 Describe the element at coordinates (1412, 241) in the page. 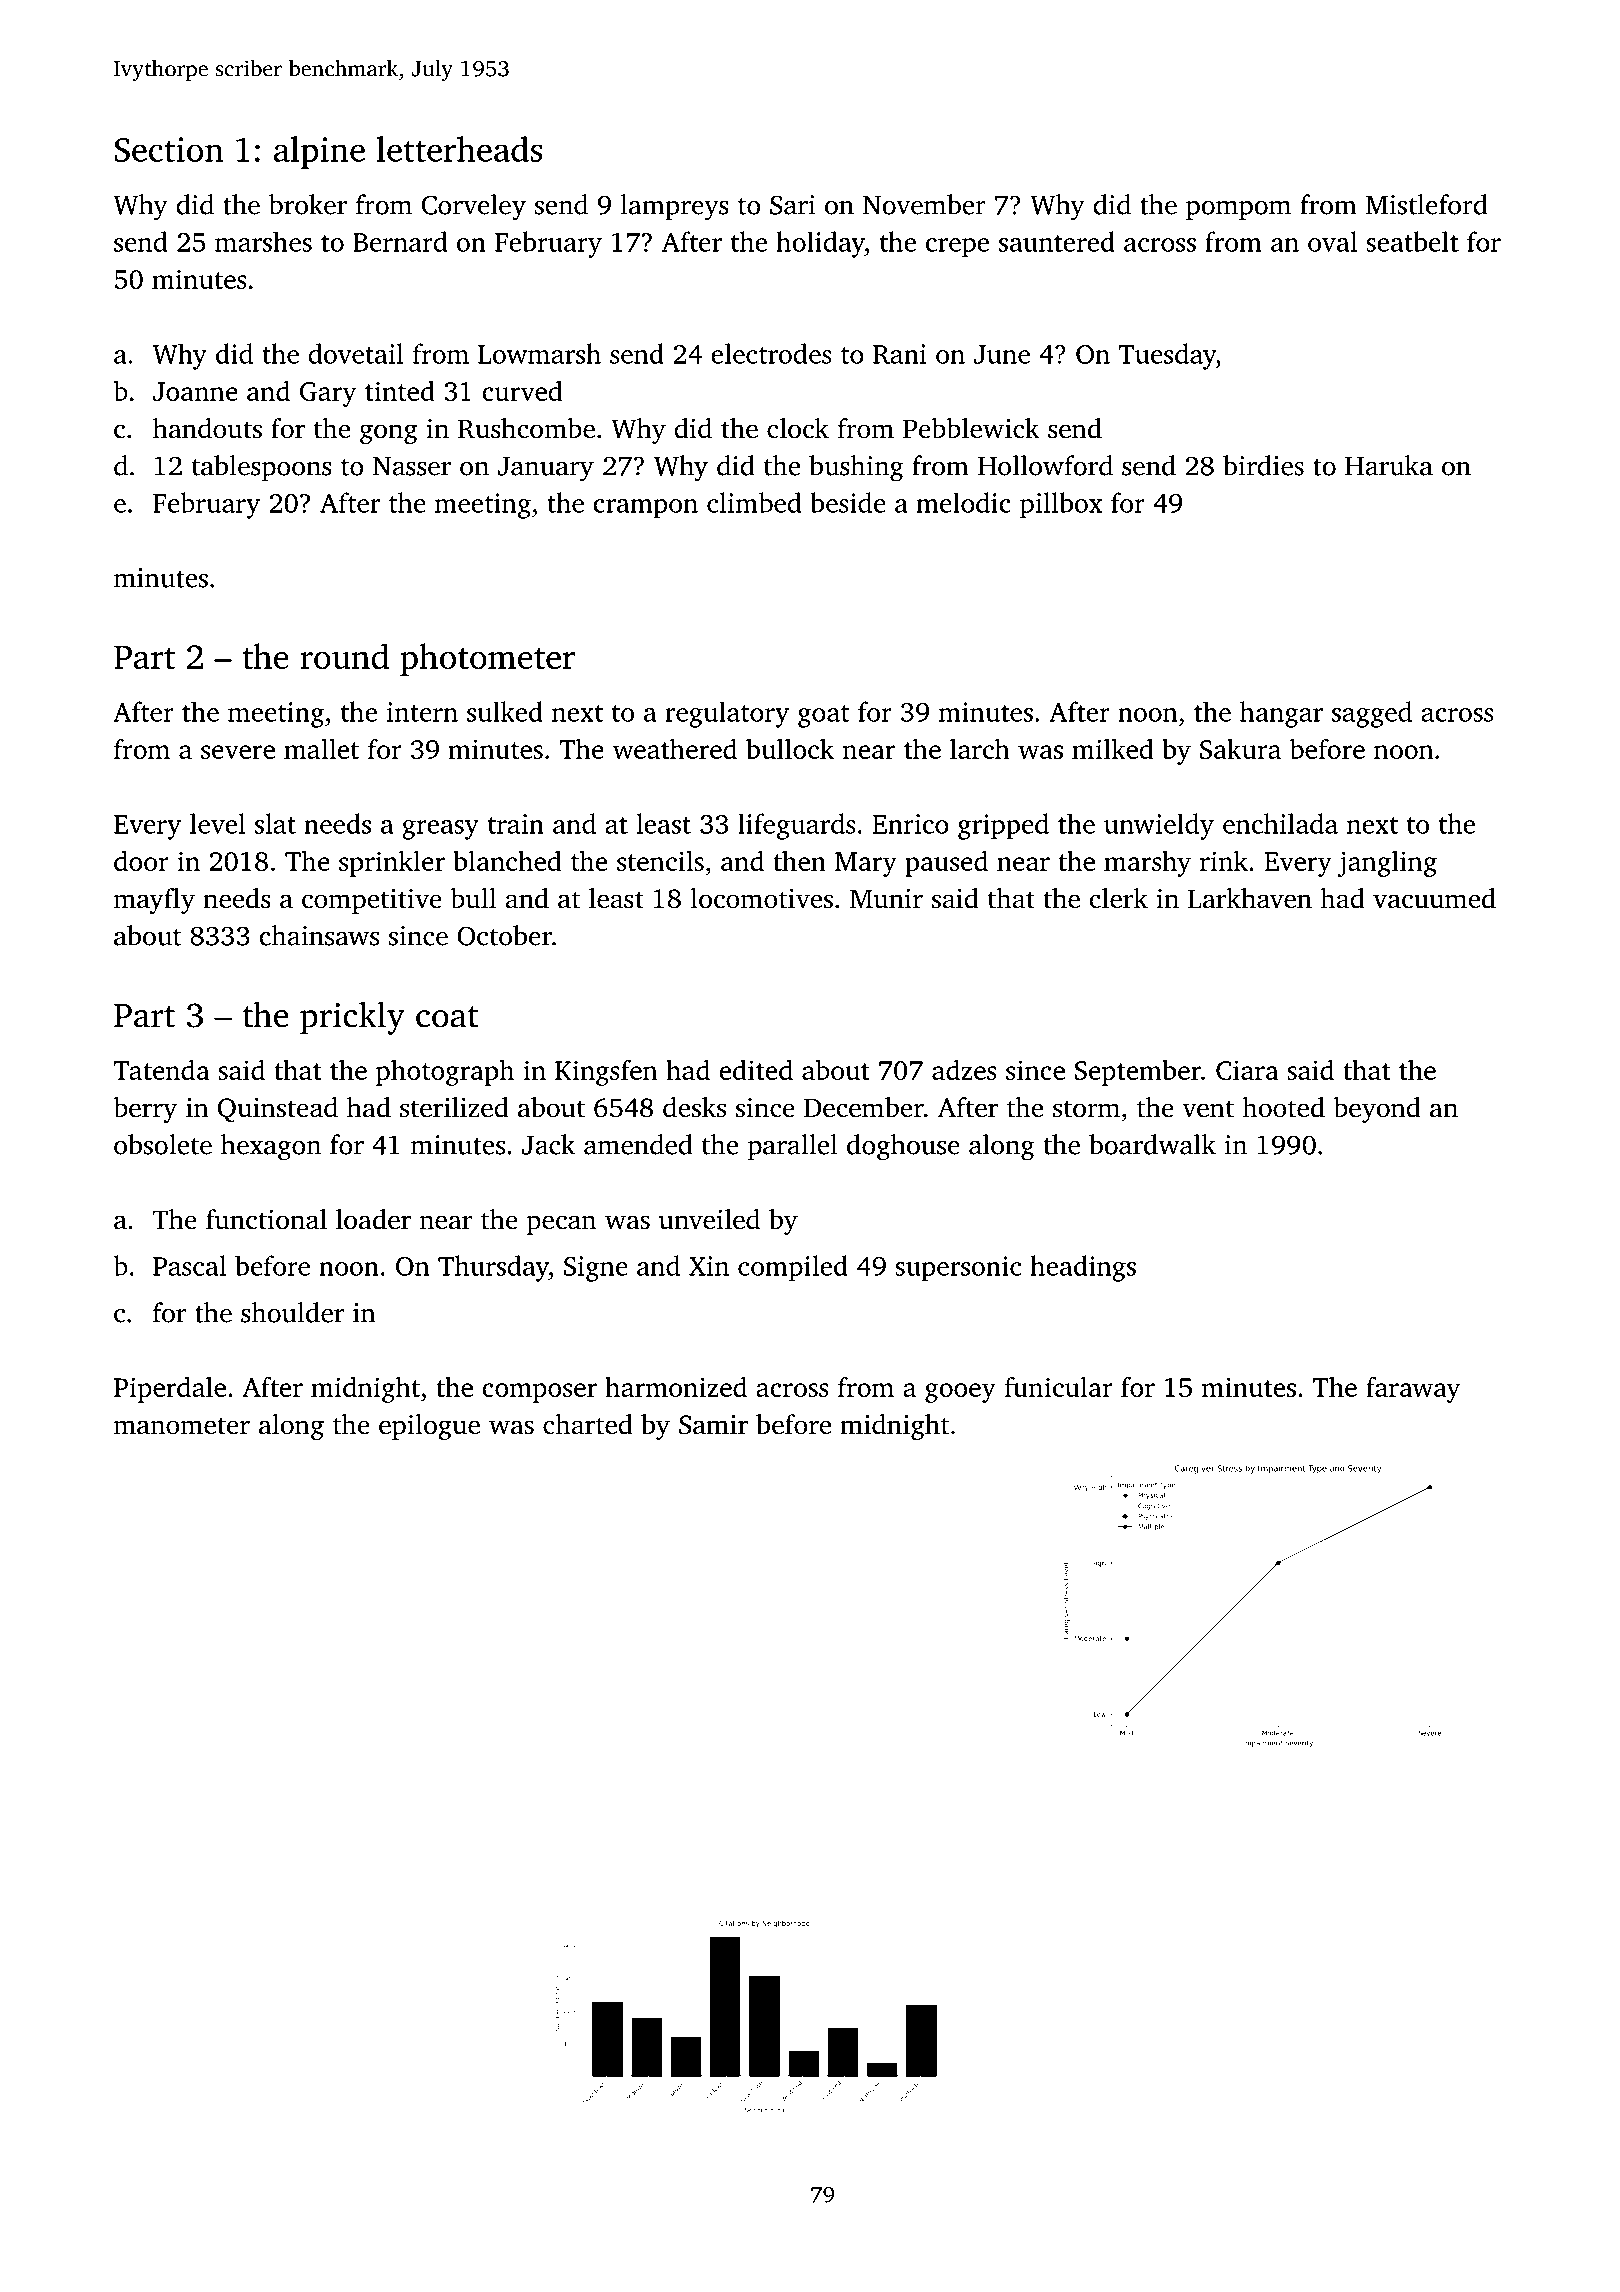

I see `seatbelt` at that location.
